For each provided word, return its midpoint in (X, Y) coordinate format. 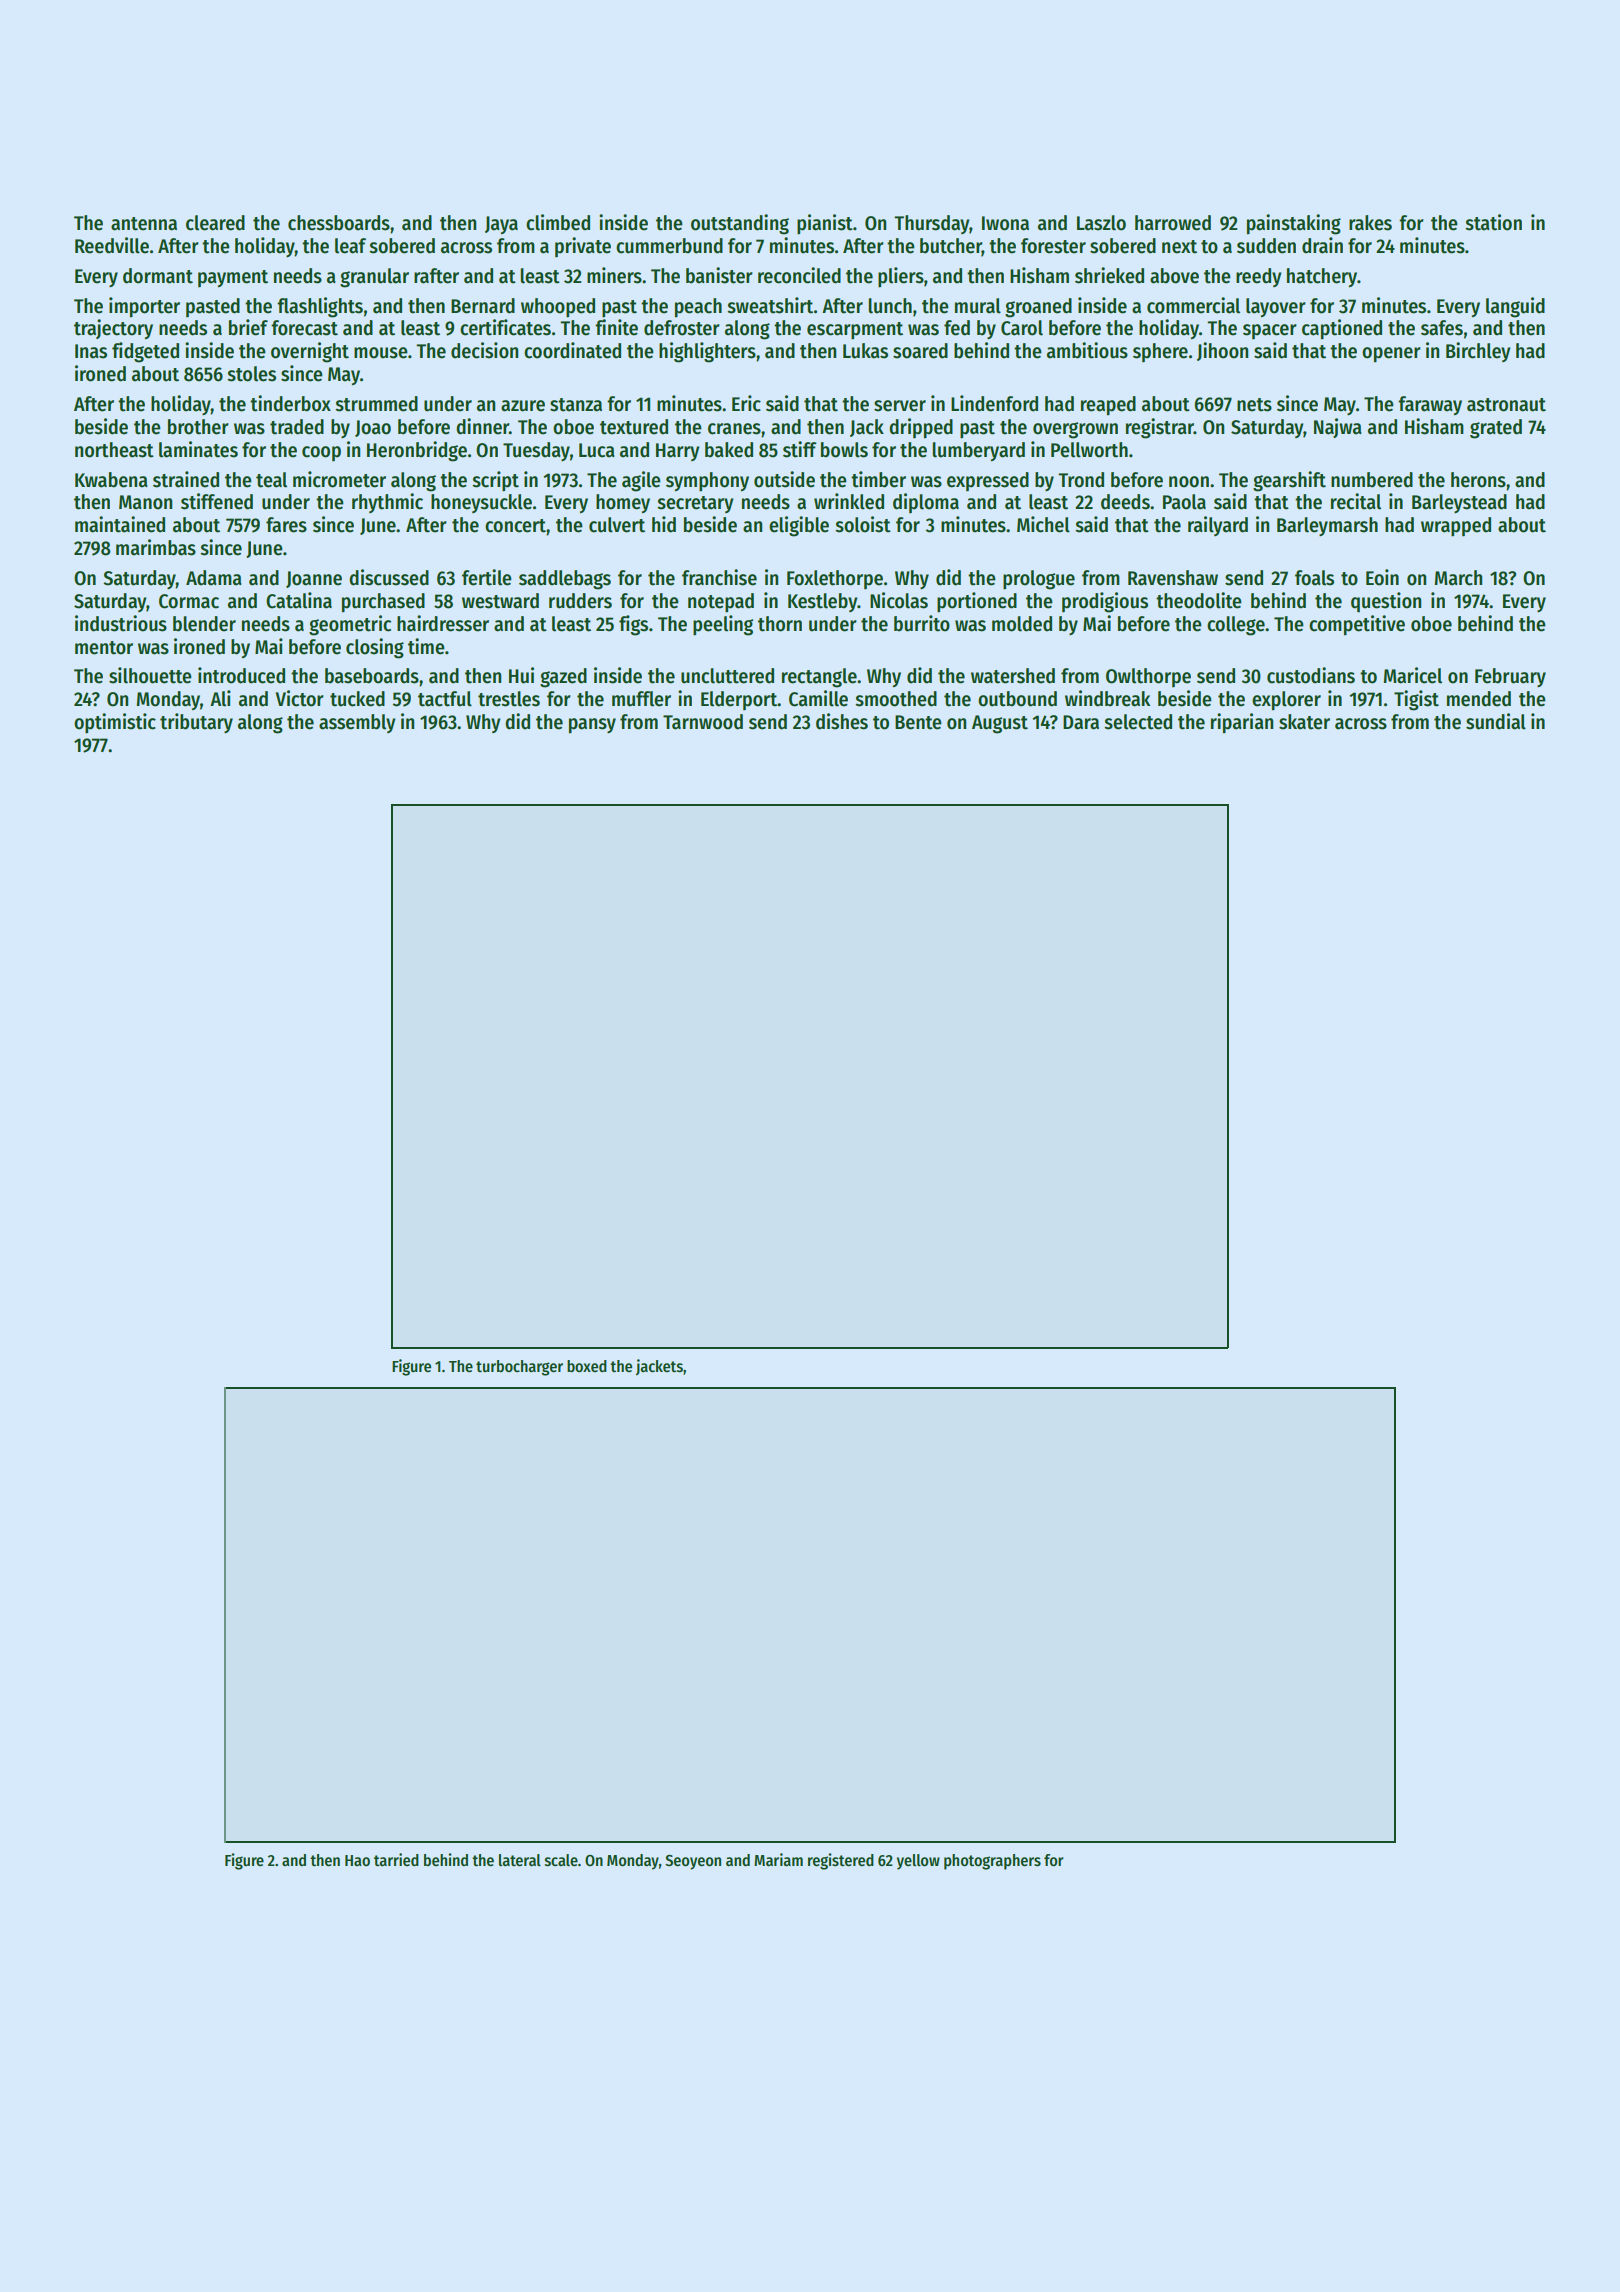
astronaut (1506, 405)
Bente (918, 722)
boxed (587, 1366)
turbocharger (519, 1368)
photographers (992, 1862)
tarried (396, 1859)
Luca (597, 450)
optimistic (115, 723)
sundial (1496, 721)
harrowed (1173, 223)
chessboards (339, 223)
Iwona (1005, 223)
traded (297, 427)
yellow (918, 1862)
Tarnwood (703, 722)
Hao (357, 1860)
